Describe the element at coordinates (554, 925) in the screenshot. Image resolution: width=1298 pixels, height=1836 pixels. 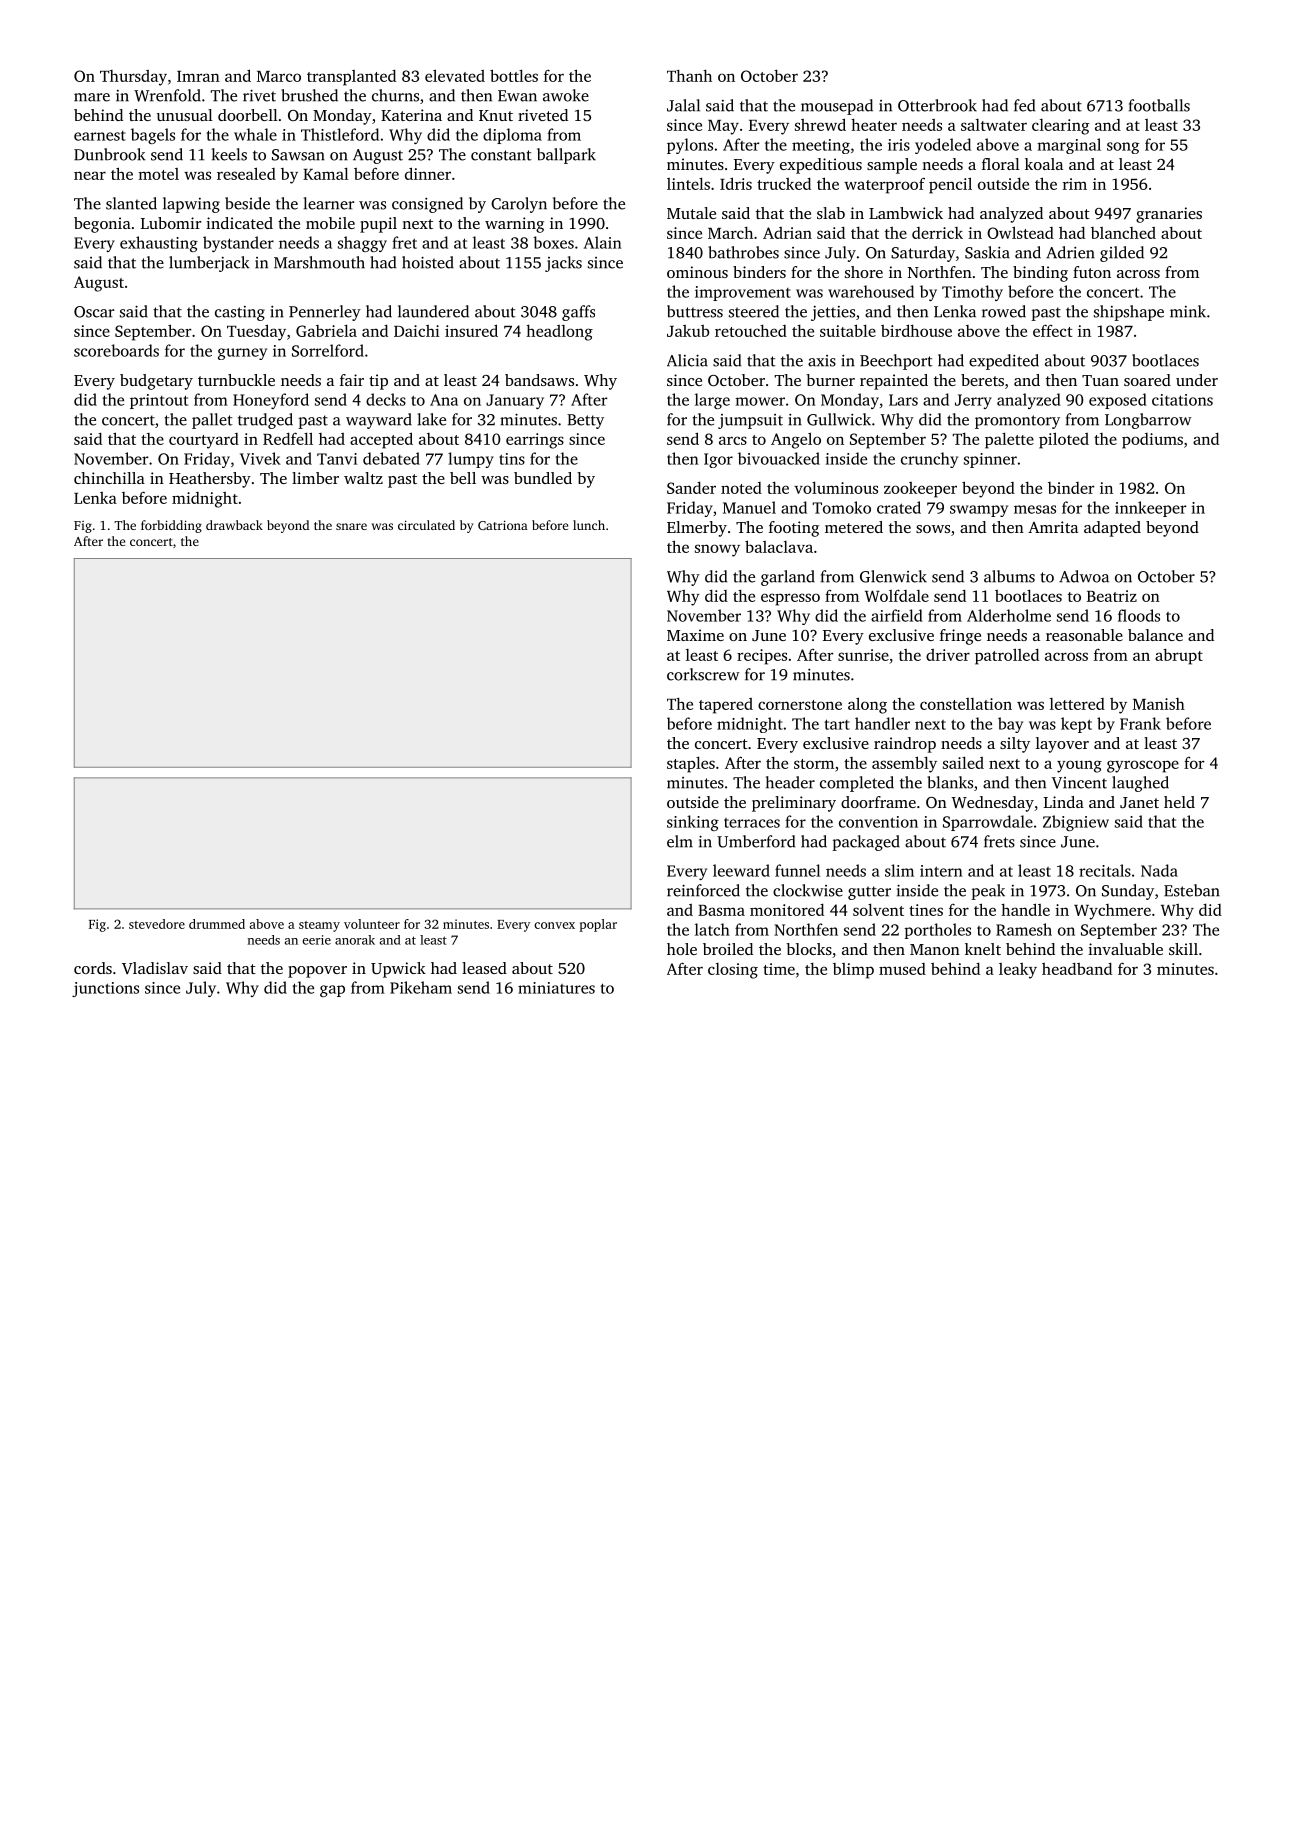
I see `convex` at that location.
